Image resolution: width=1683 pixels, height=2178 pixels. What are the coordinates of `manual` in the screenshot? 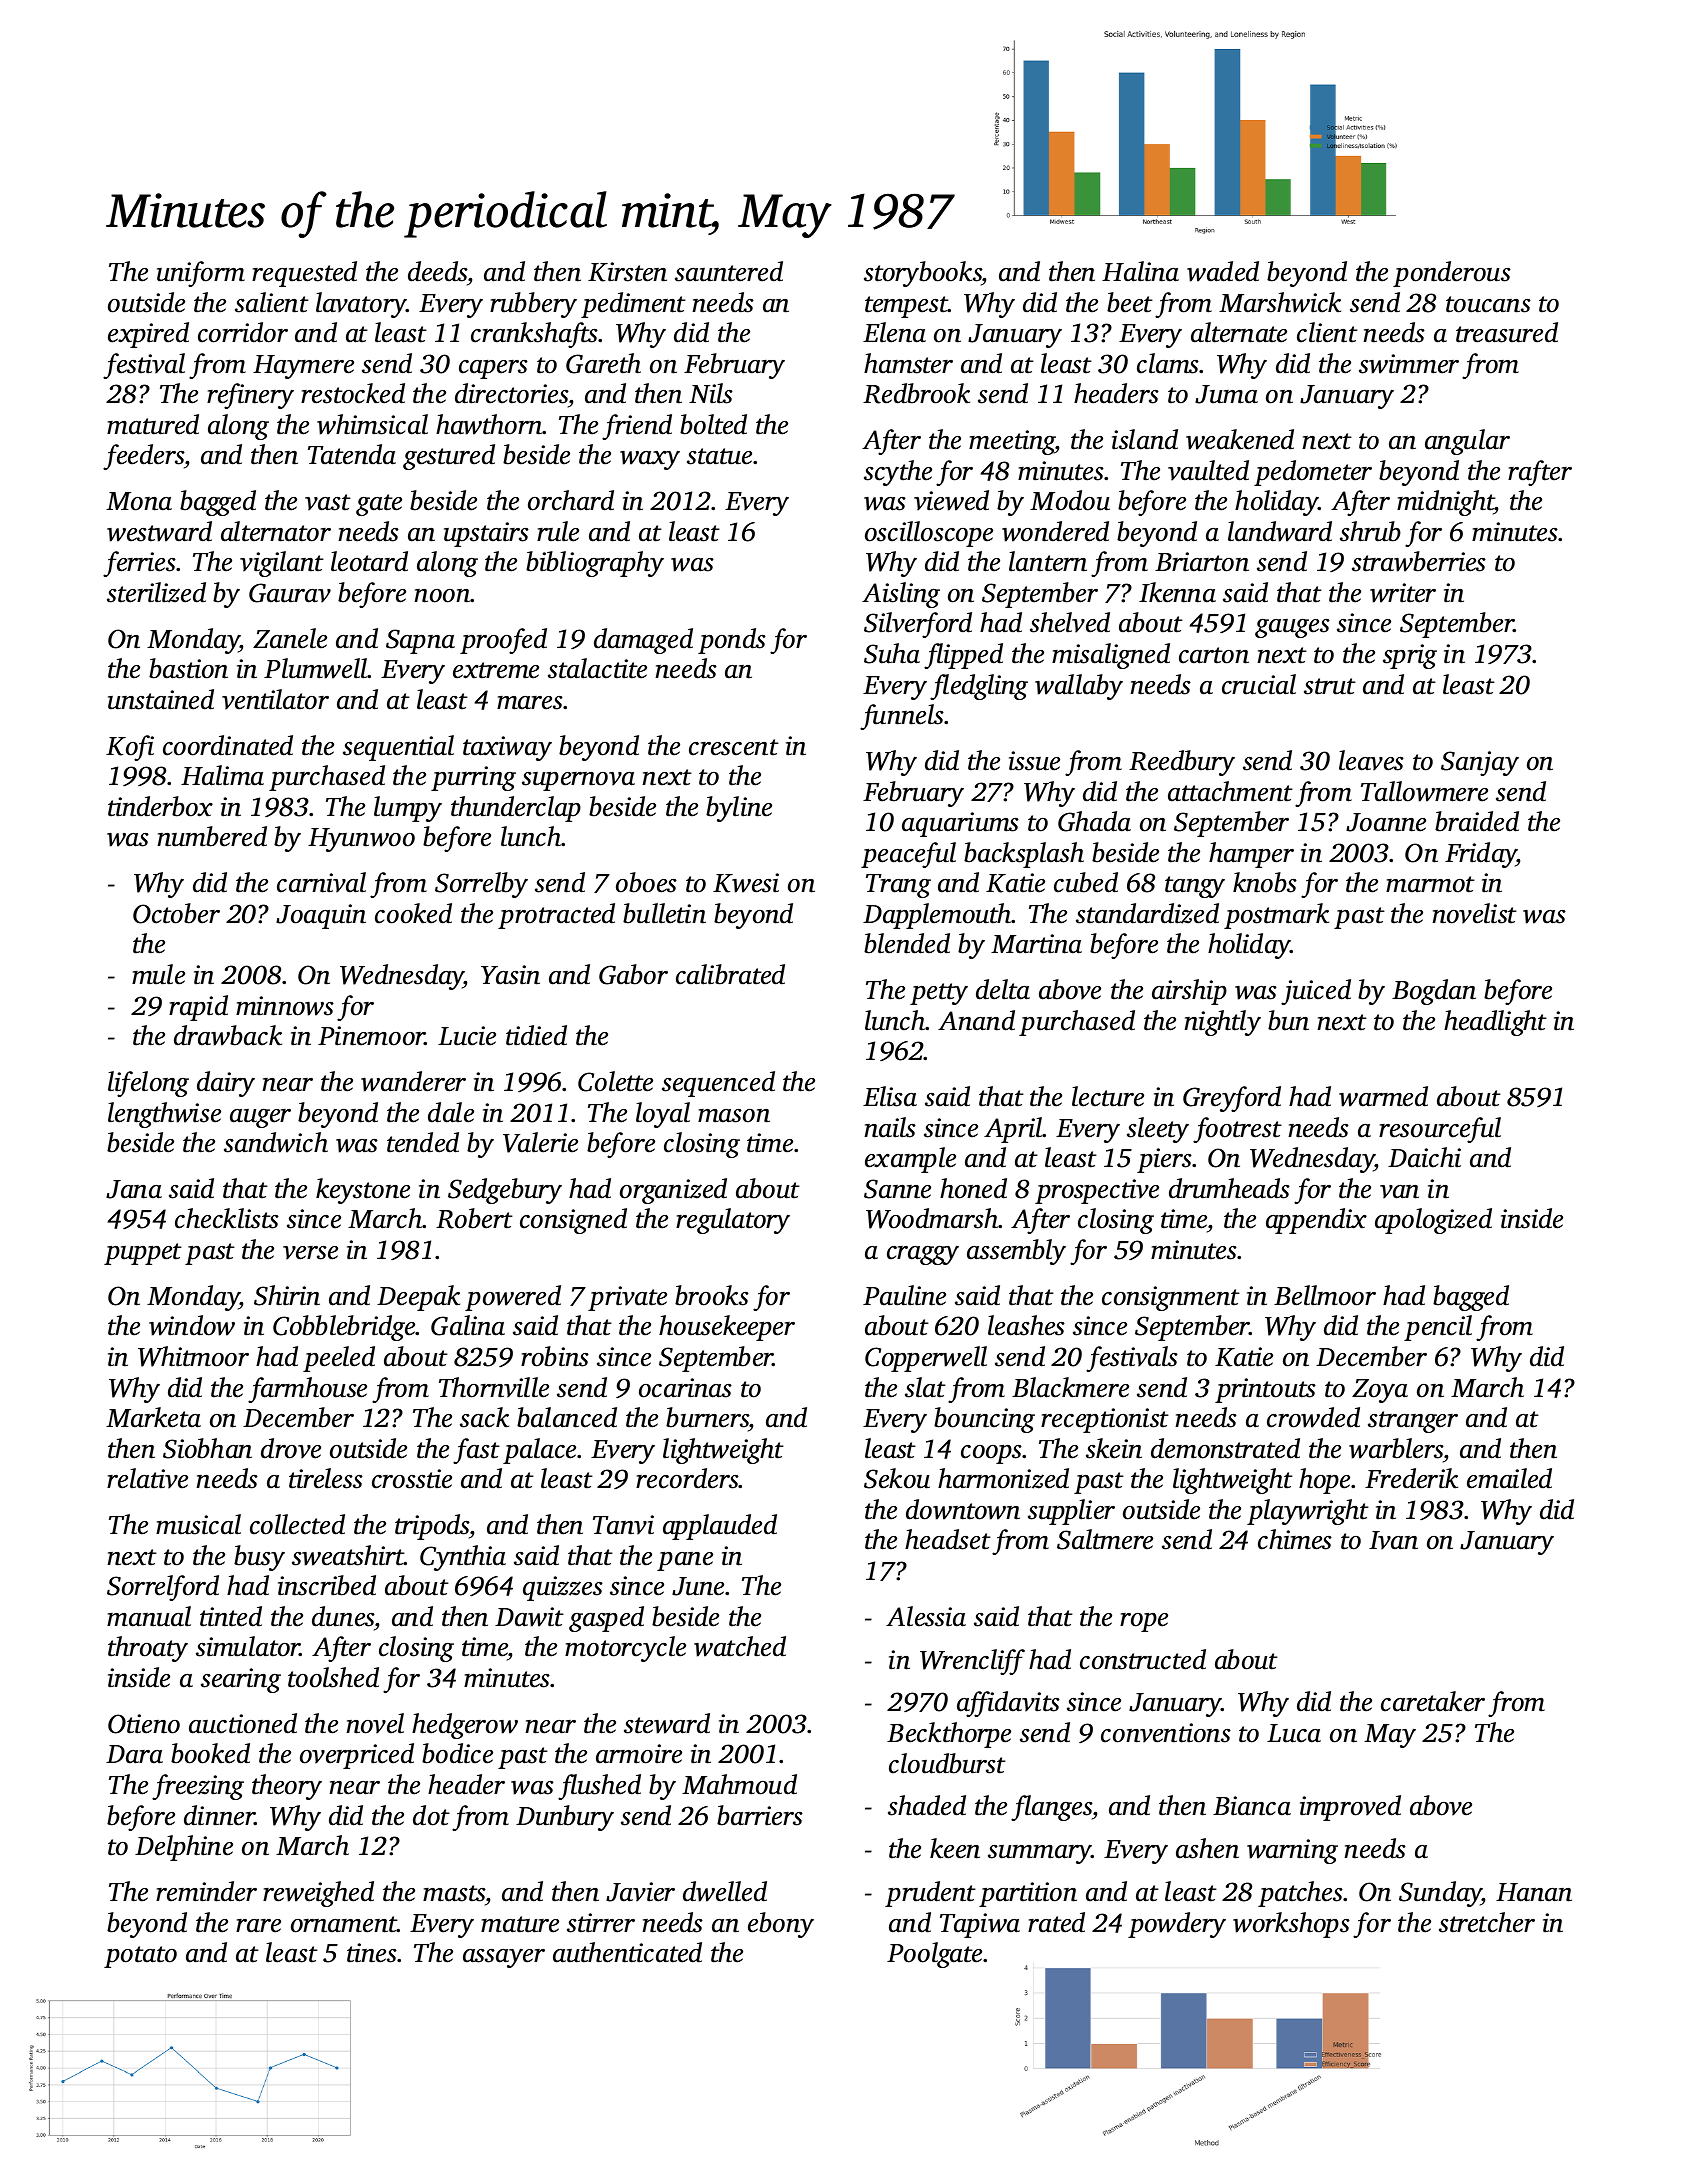 It's located at (149, 1616).
